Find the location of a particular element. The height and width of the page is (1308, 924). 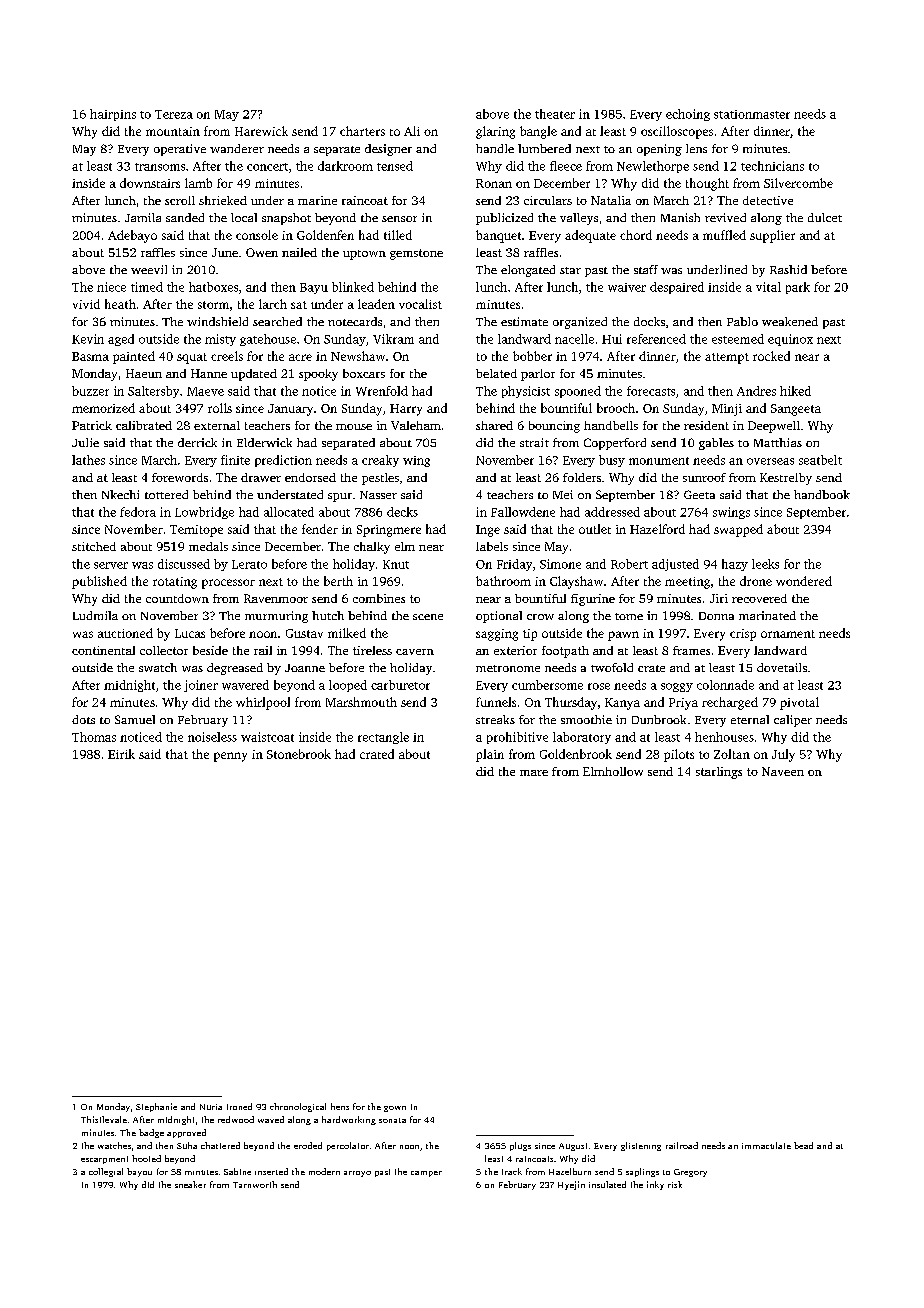

Deepwell is located at coordinates (774, 427).
